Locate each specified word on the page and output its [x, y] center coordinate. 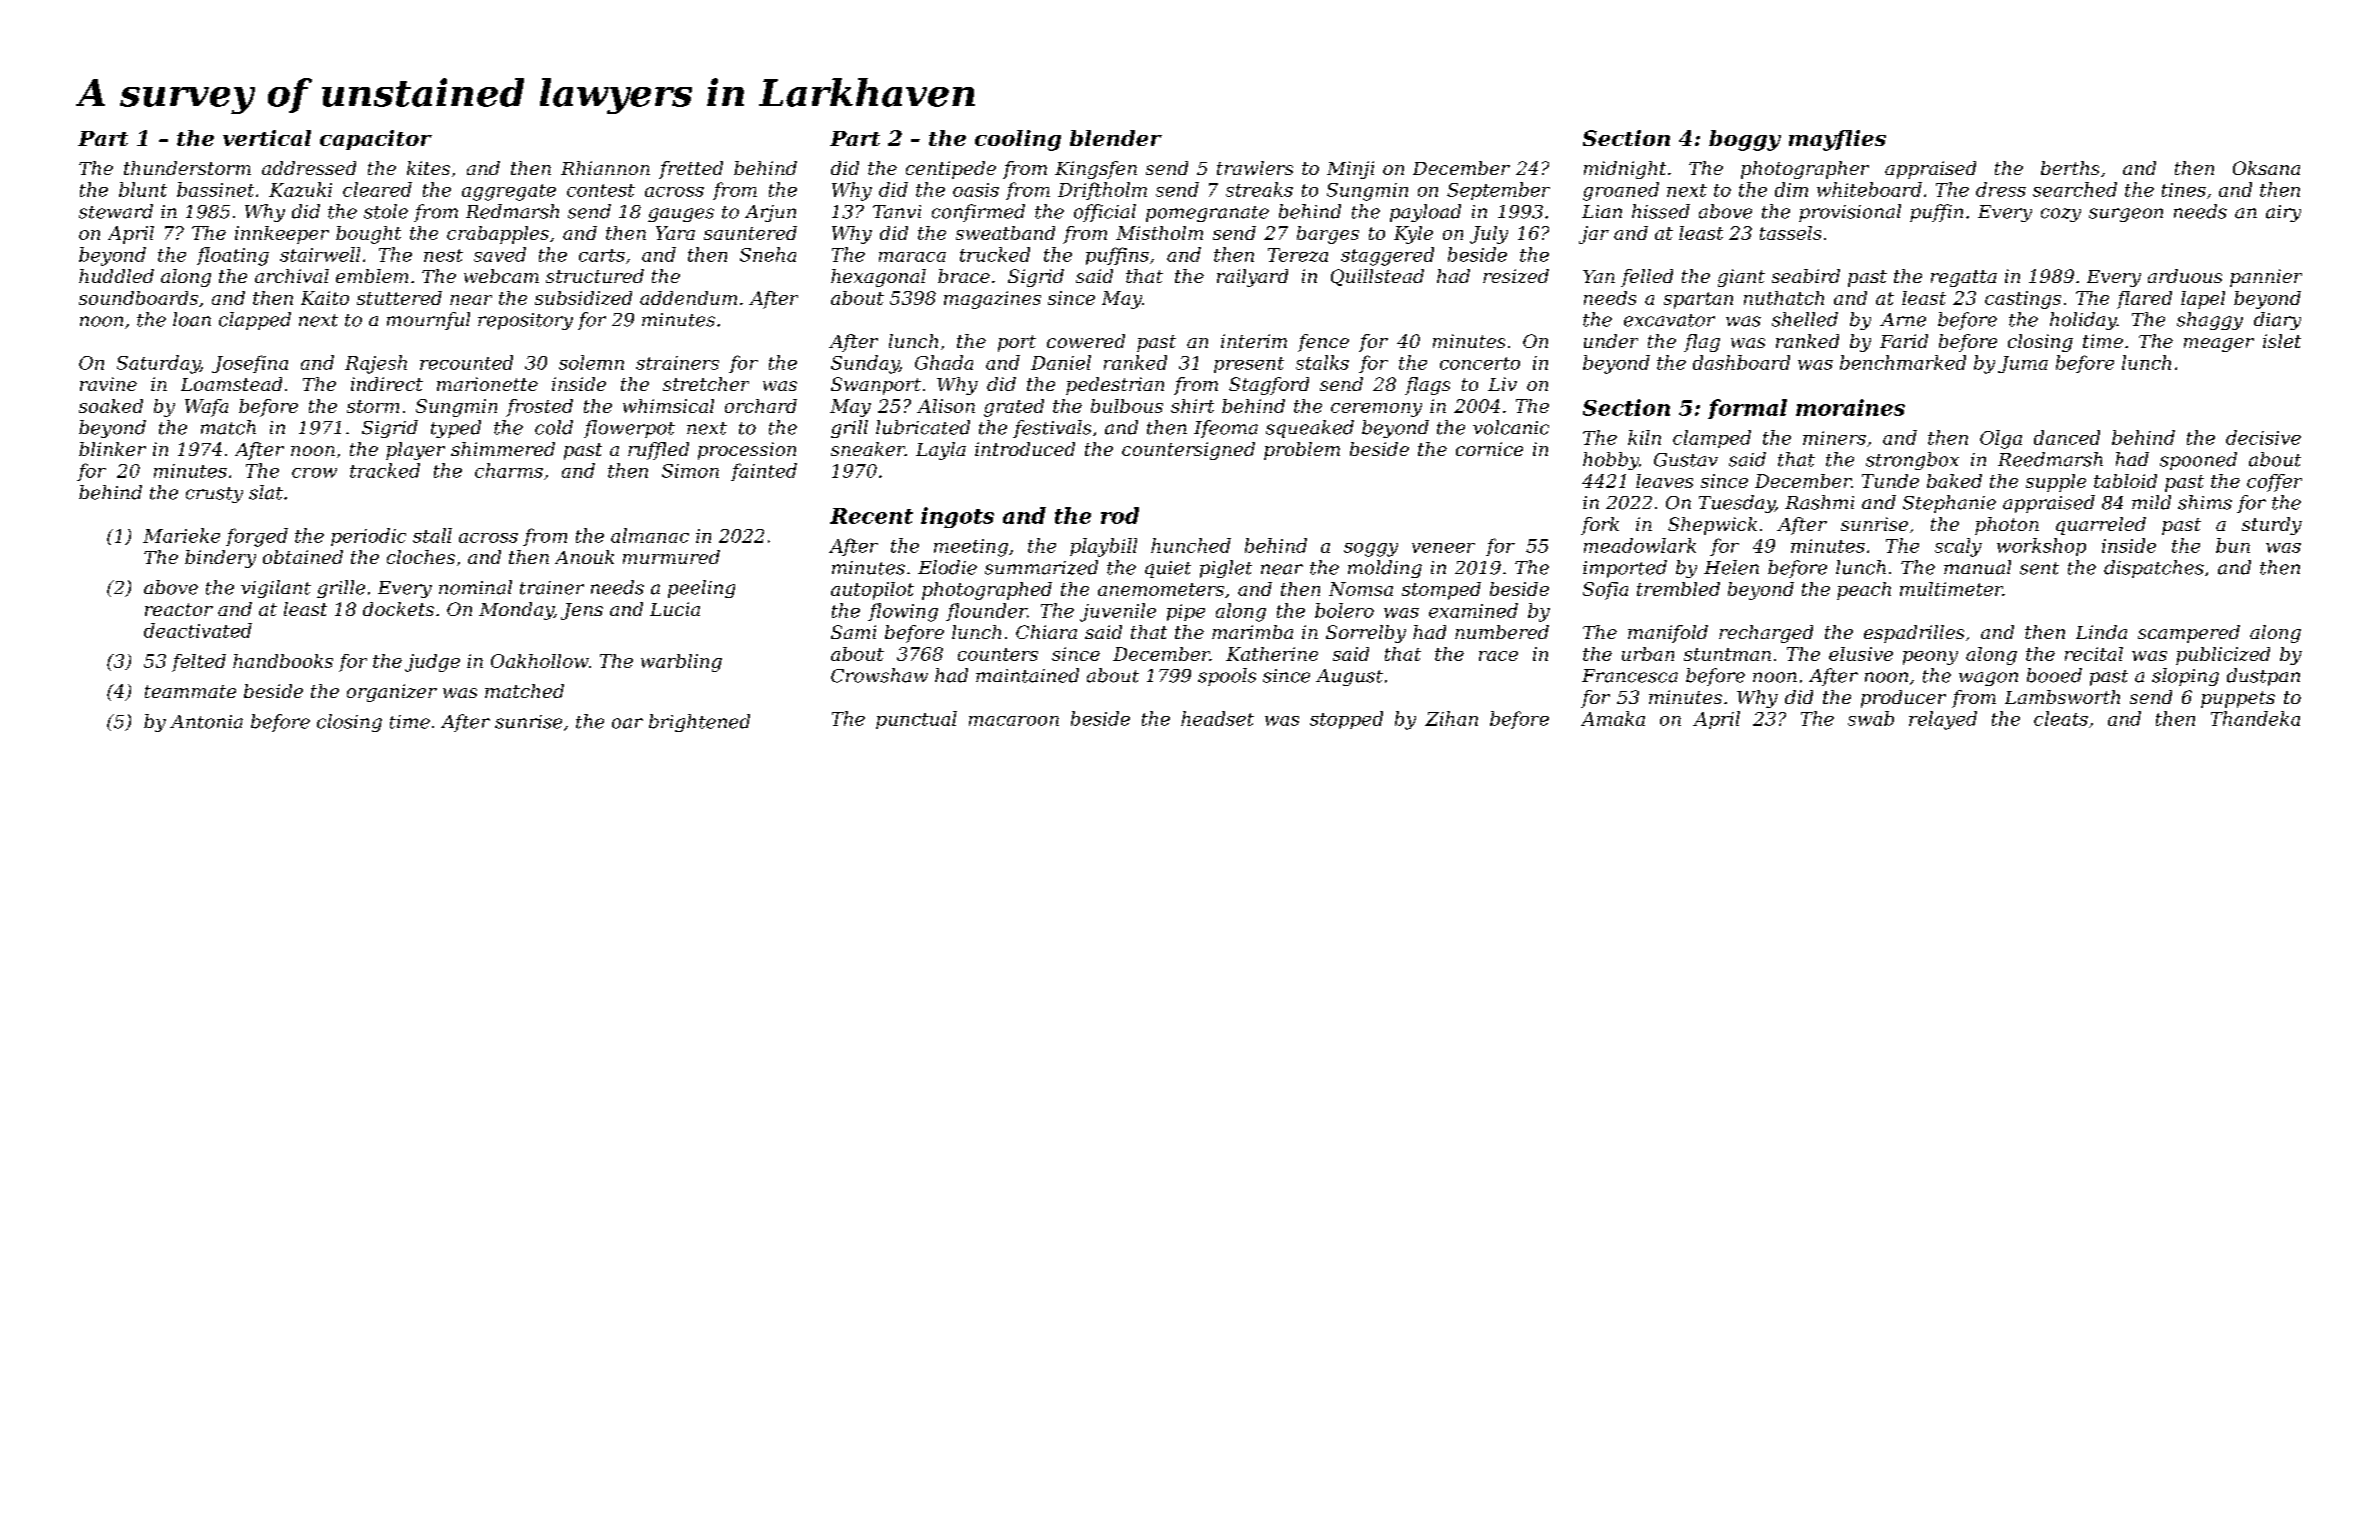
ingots [957, 517]
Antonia [206, 722]
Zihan [1451, 718]
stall [432, 535]
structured [595, 276]
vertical [267, 138]
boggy [1745, 140]
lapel [2203, 300]
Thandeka [2255, 718]
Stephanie [1949, 504]
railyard [1252, 278]
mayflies [1837, 140]
